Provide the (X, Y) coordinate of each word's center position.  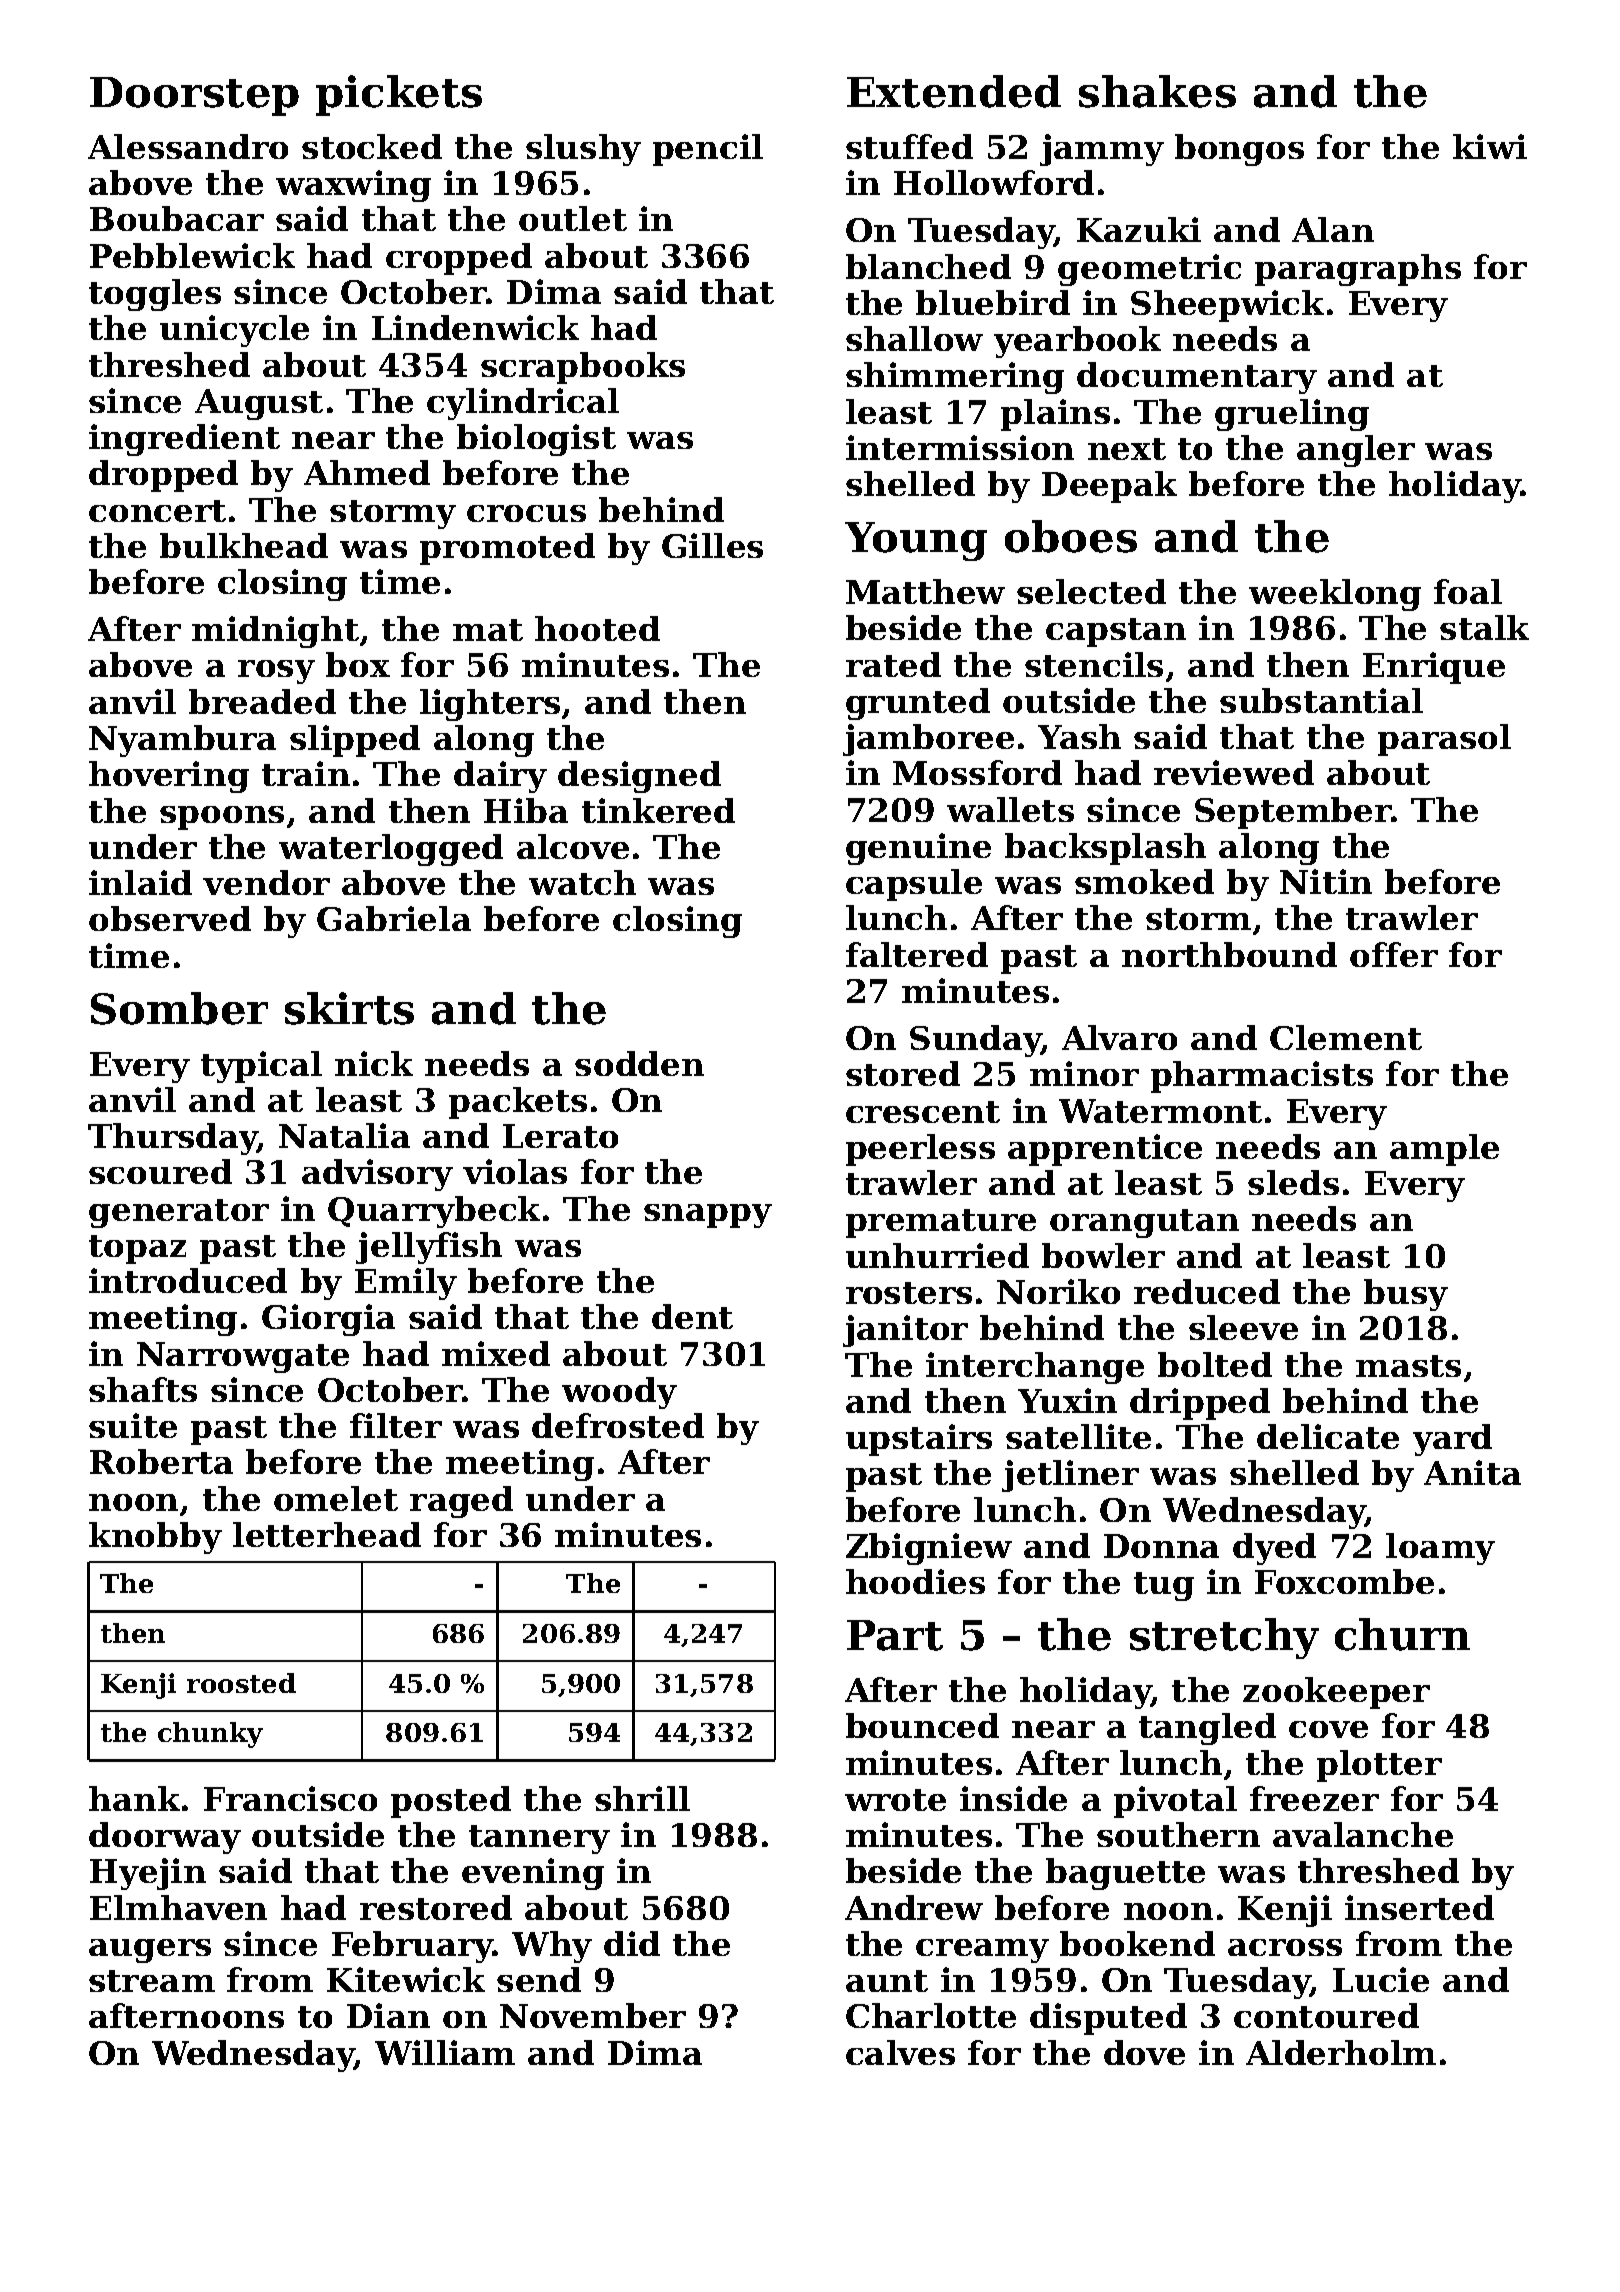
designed (639, 777)
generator (179, 1213)
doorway (165, 1838)
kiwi (1490, 146)
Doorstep (194, 96)
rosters (909, 1293)
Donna (1161, 1546)
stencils (1094, 664)
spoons (222, 818)
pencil (708, 150)
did (632, 1943)
